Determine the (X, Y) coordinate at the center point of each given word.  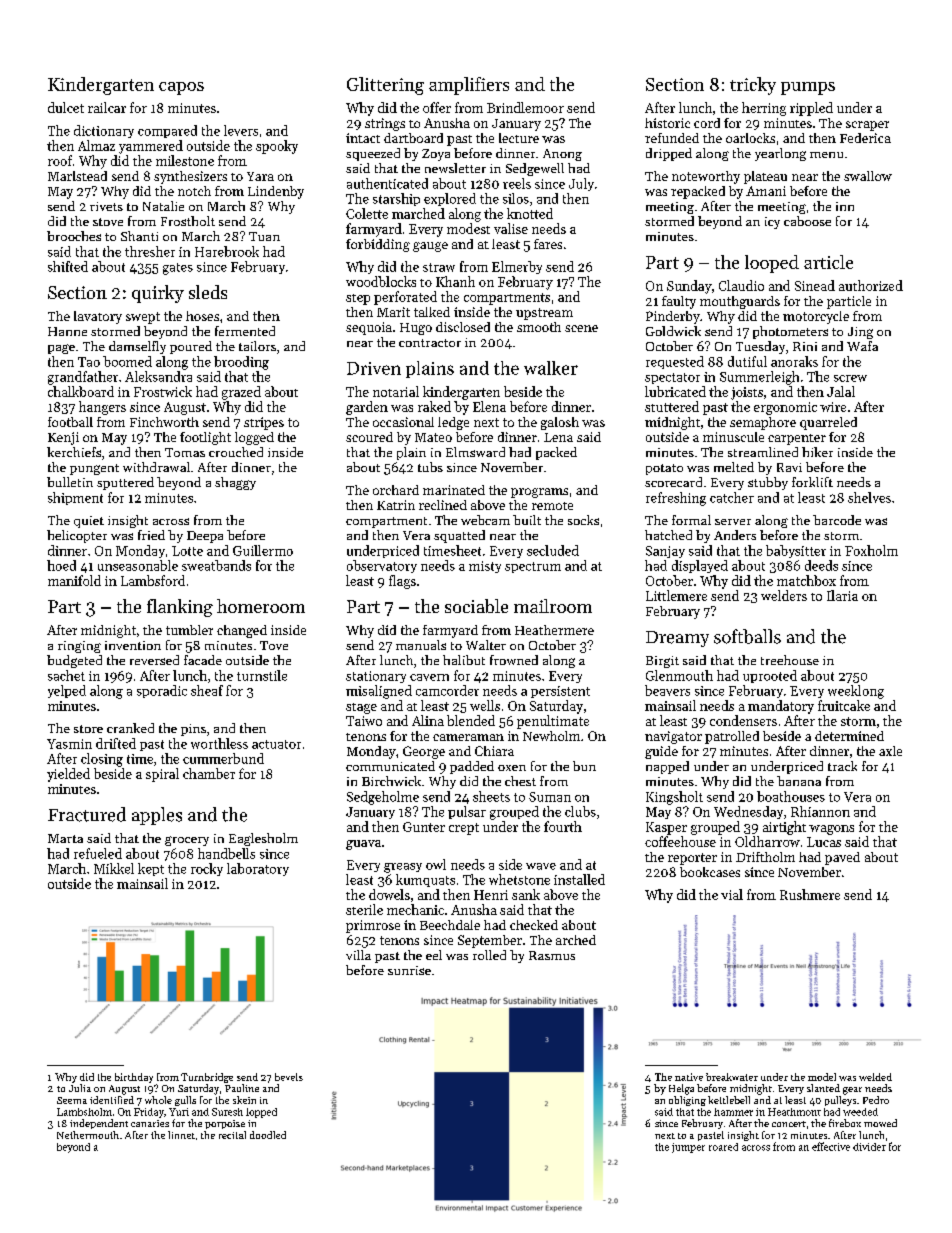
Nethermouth (88, 1135)
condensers (743, 720)
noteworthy (706, 177)
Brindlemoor (525, 107)
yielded (68, 775)
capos (181, 88)
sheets (491, 796)
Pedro (876, 1100)
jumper (688, 1148)
